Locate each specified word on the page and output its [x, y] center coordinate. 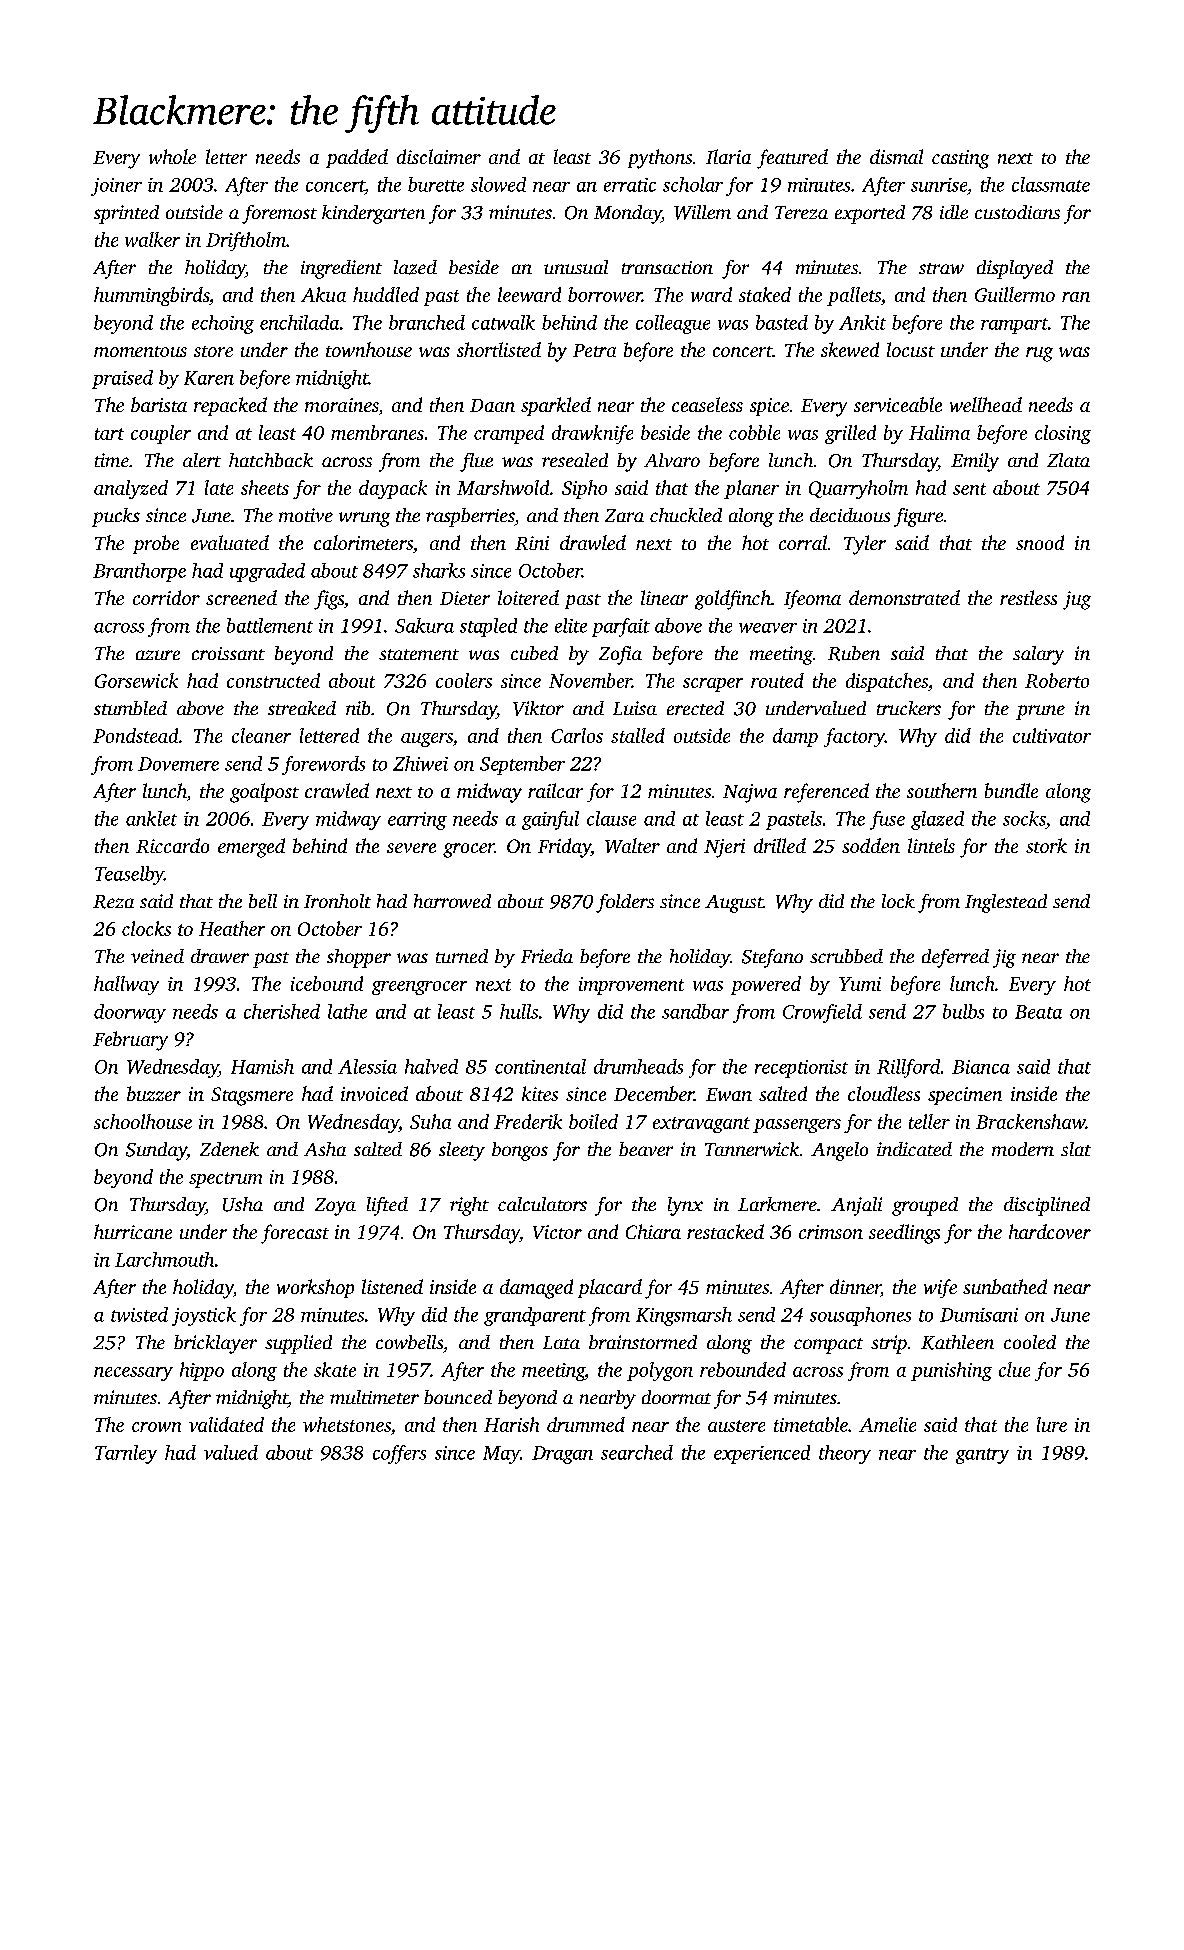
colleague [673, 324]
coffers [399, 1454]
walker [152, 239]
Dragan [562, 1455]
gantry [982, 1456]
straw [941, 268]
